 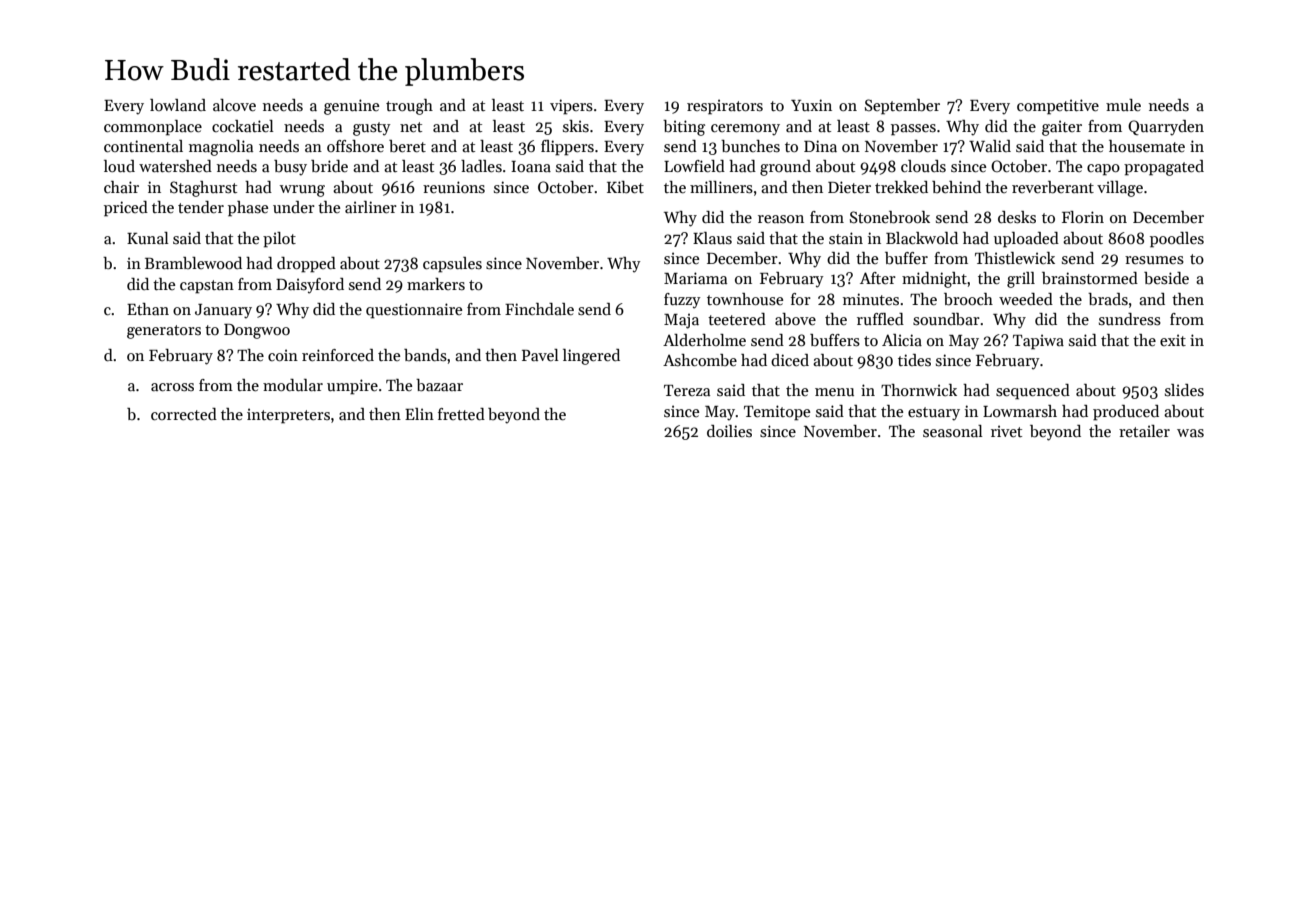 I want to click on watershed, so click(x=175, y=166).
